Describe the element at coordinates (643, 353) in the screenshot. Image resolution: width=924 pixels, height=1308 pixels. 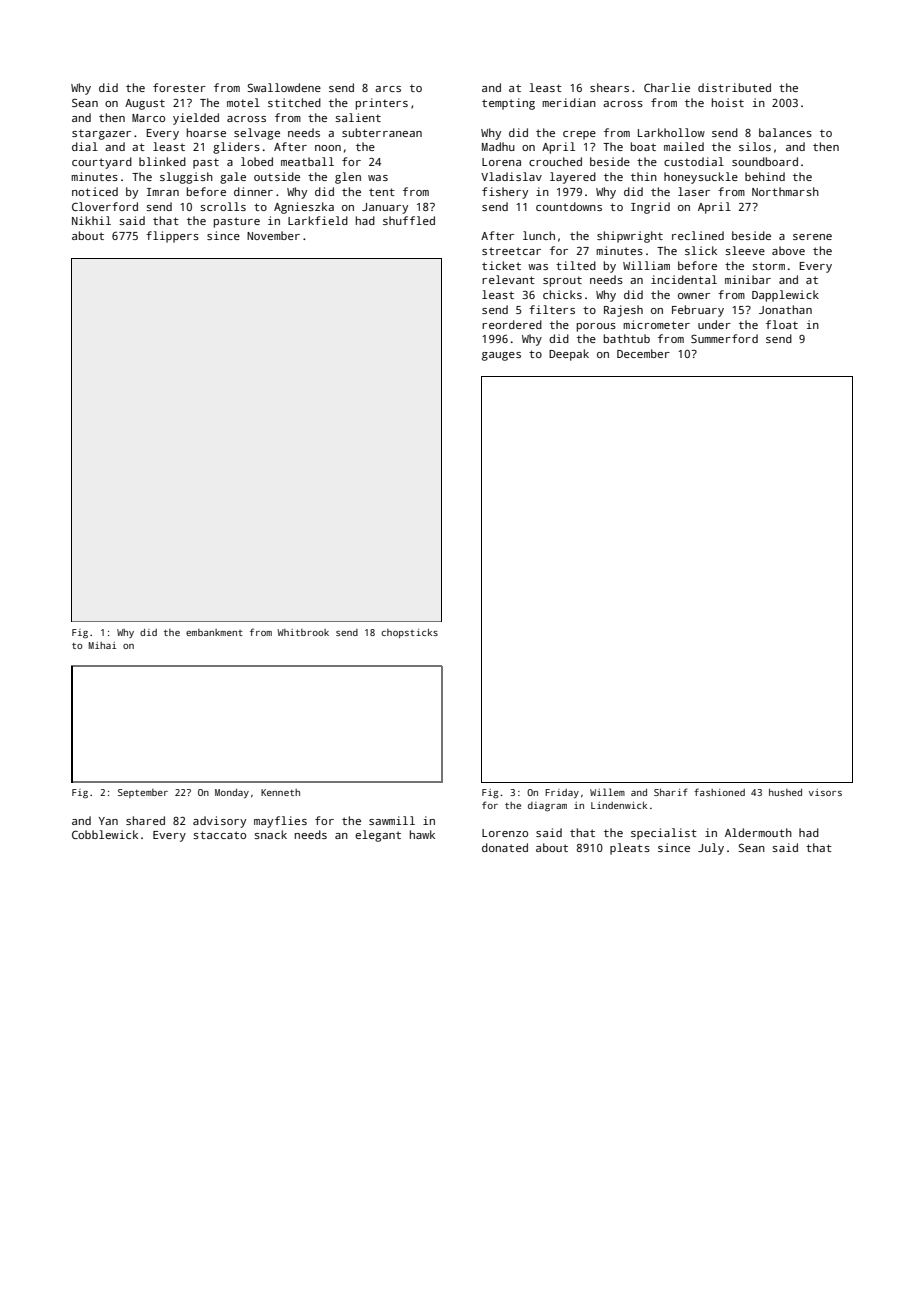
I see `December` at that location.
